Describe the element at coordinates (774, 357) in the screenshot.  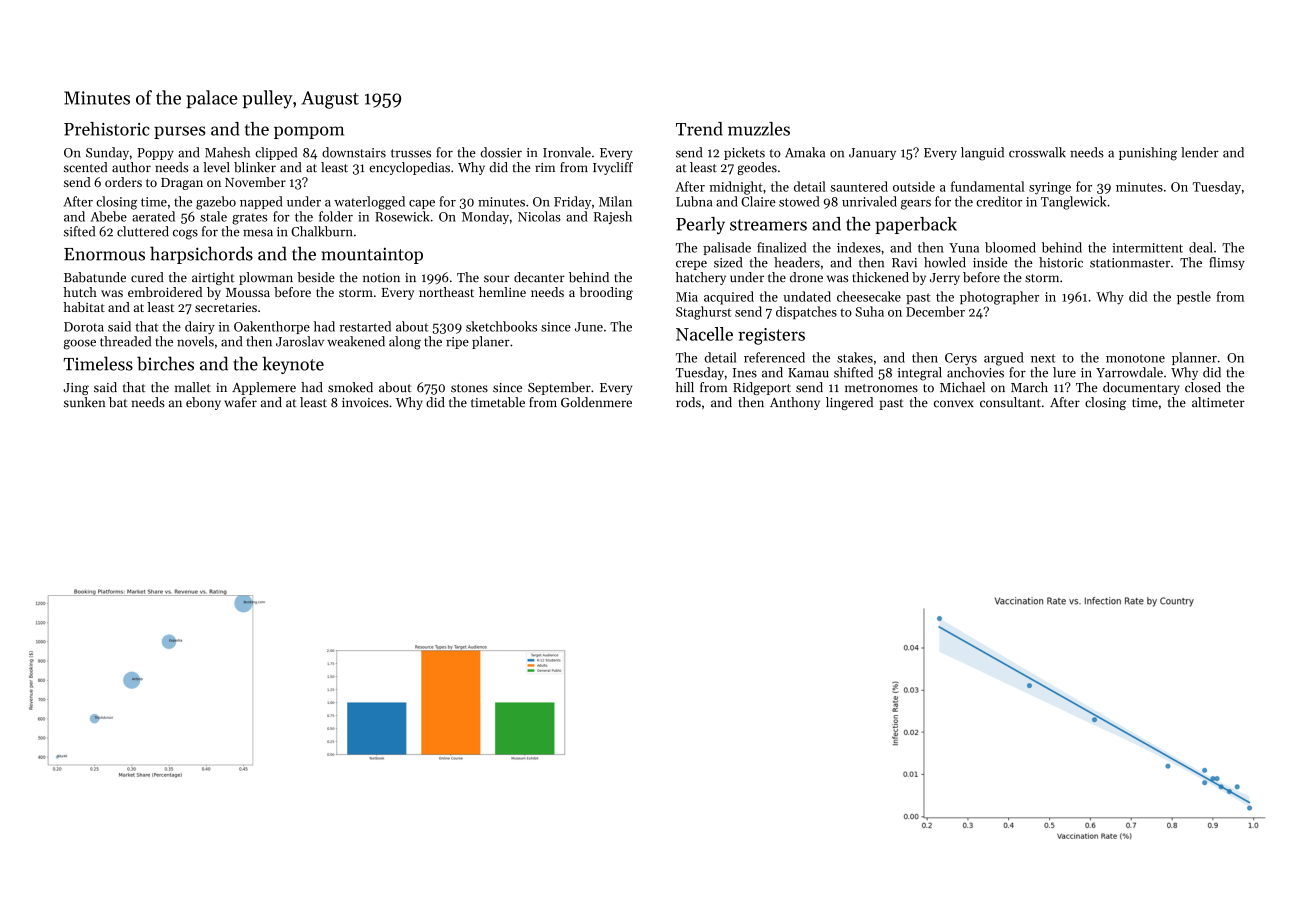
I see `referenced` at that location.
